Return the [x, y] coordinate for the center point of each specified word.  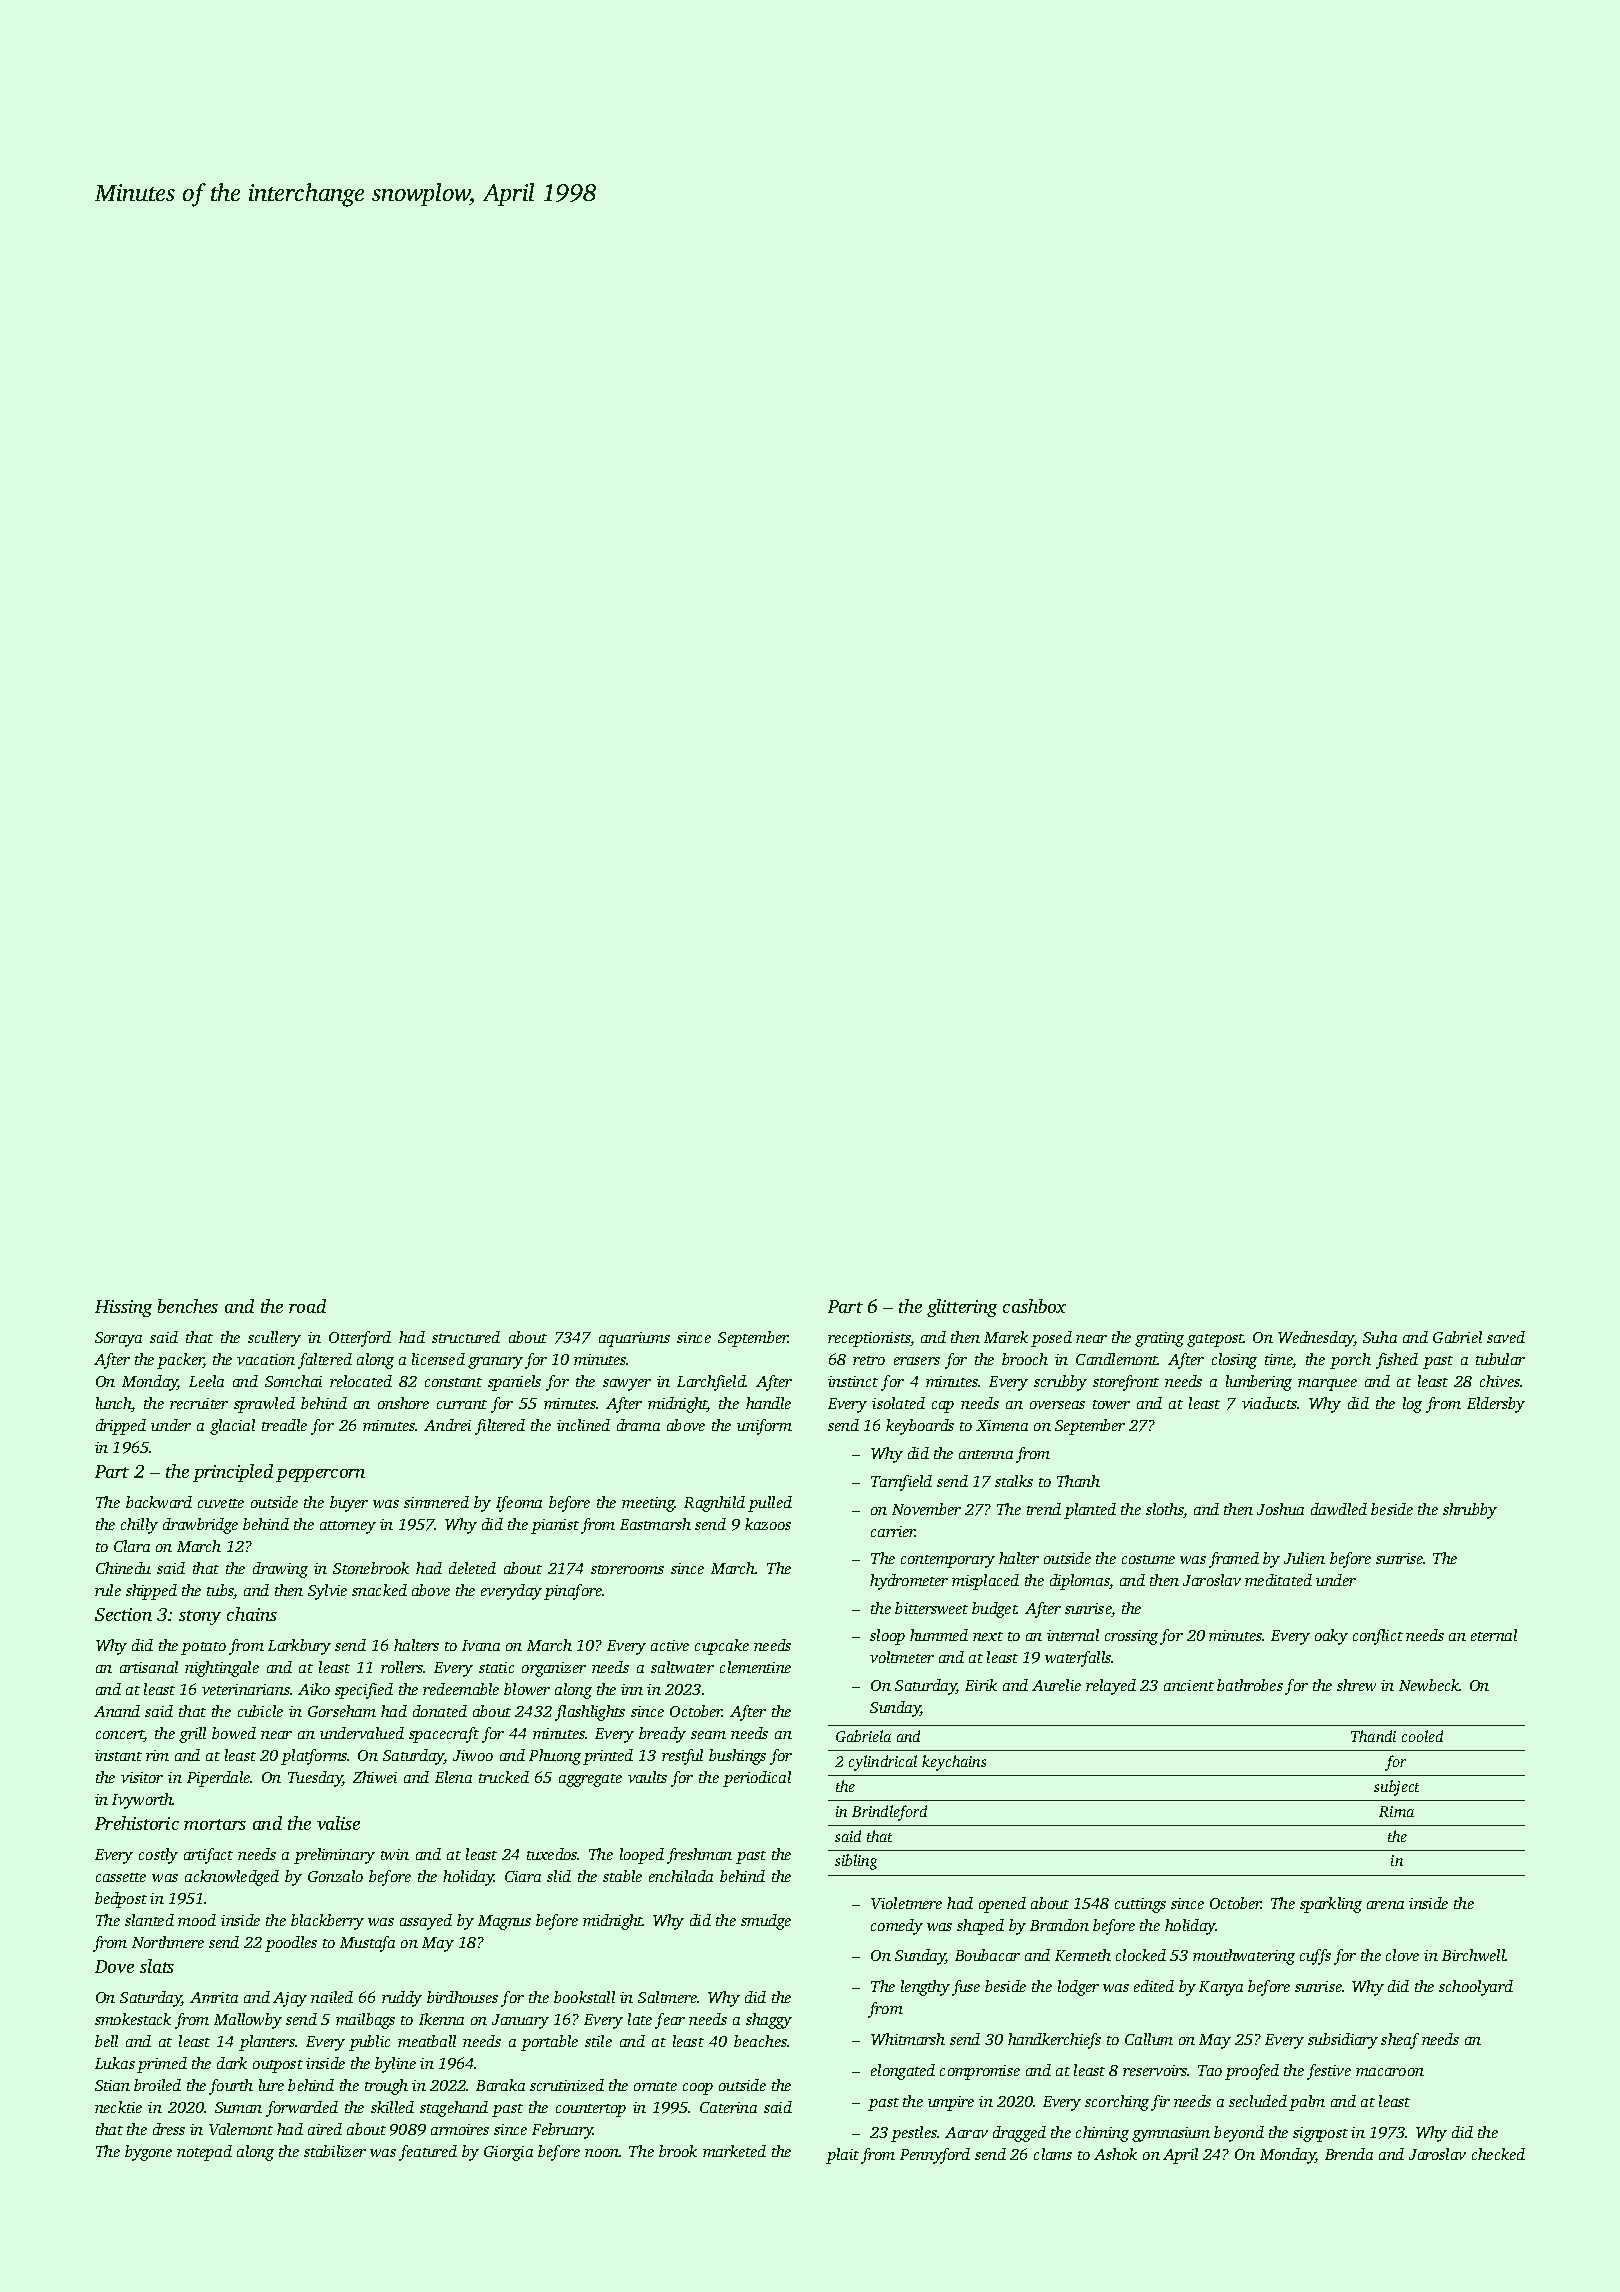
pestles [914, 2134]
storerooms [627, 1569]
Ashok [1115, 2154]
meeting [648, 1504]
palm [1307, 2103]
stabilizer [335, 2151]
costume [1148, 1559]
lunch [114, 1404]
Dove [114, 1966]
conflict [1378, 1637]
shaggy [769, 2021]
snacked [379, 1590]
